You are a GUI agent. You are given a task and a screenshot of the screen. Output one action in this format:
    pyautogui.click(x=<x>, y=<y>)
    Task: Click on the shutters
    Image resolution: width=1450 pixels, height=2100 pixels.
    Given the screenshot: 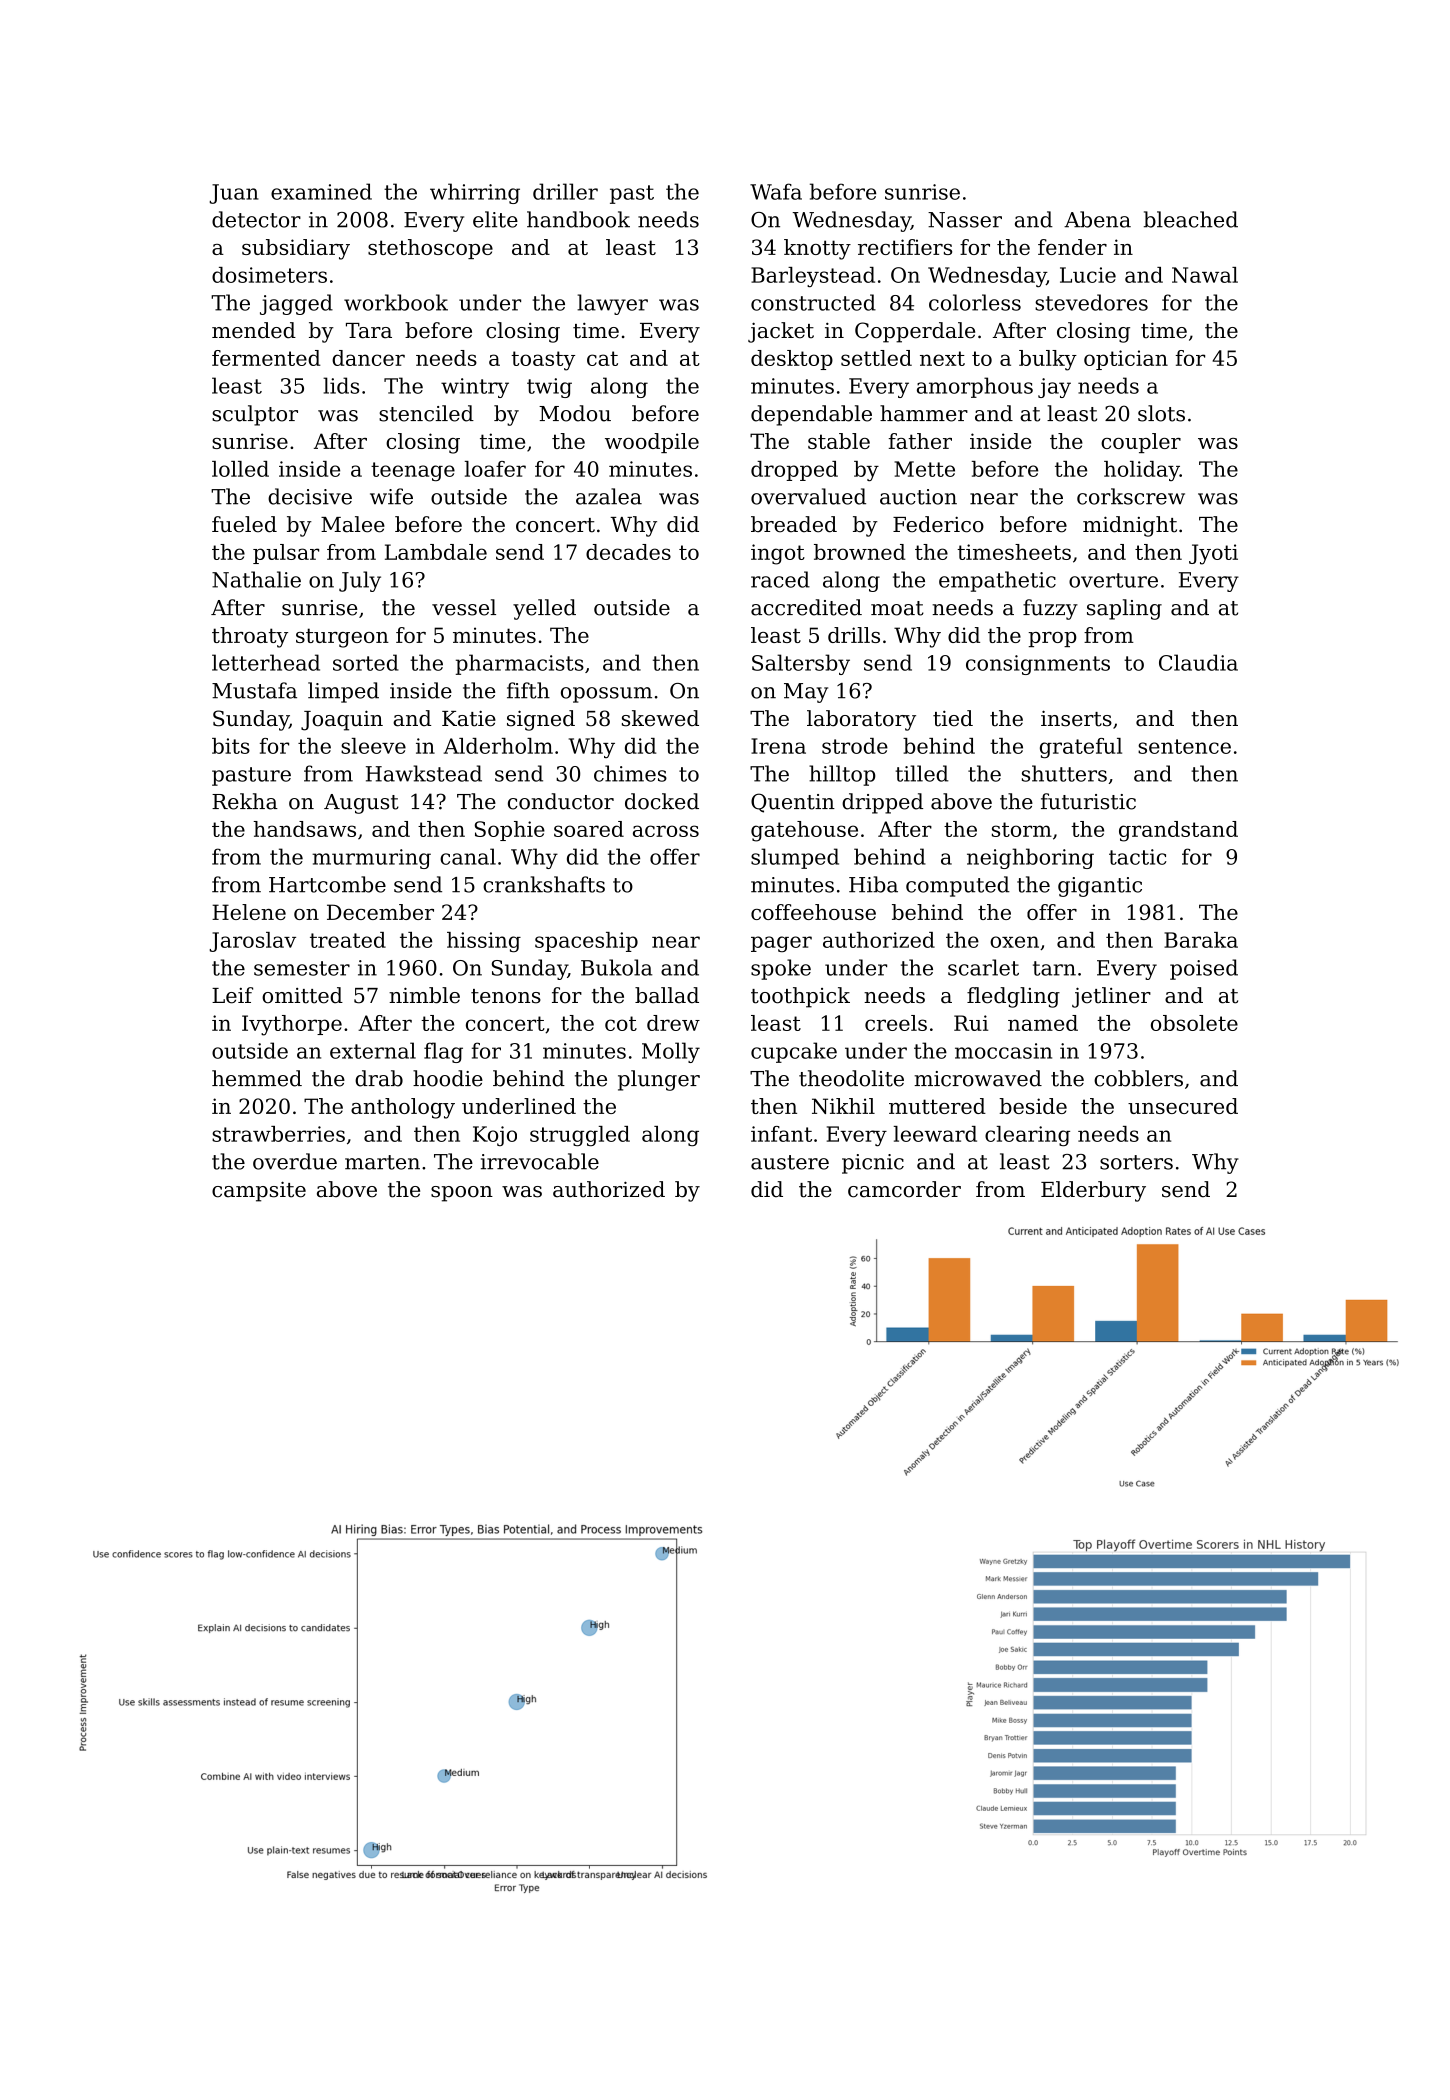 What is the action you would take?
    pyautogui.click(x=1064, y=773)
